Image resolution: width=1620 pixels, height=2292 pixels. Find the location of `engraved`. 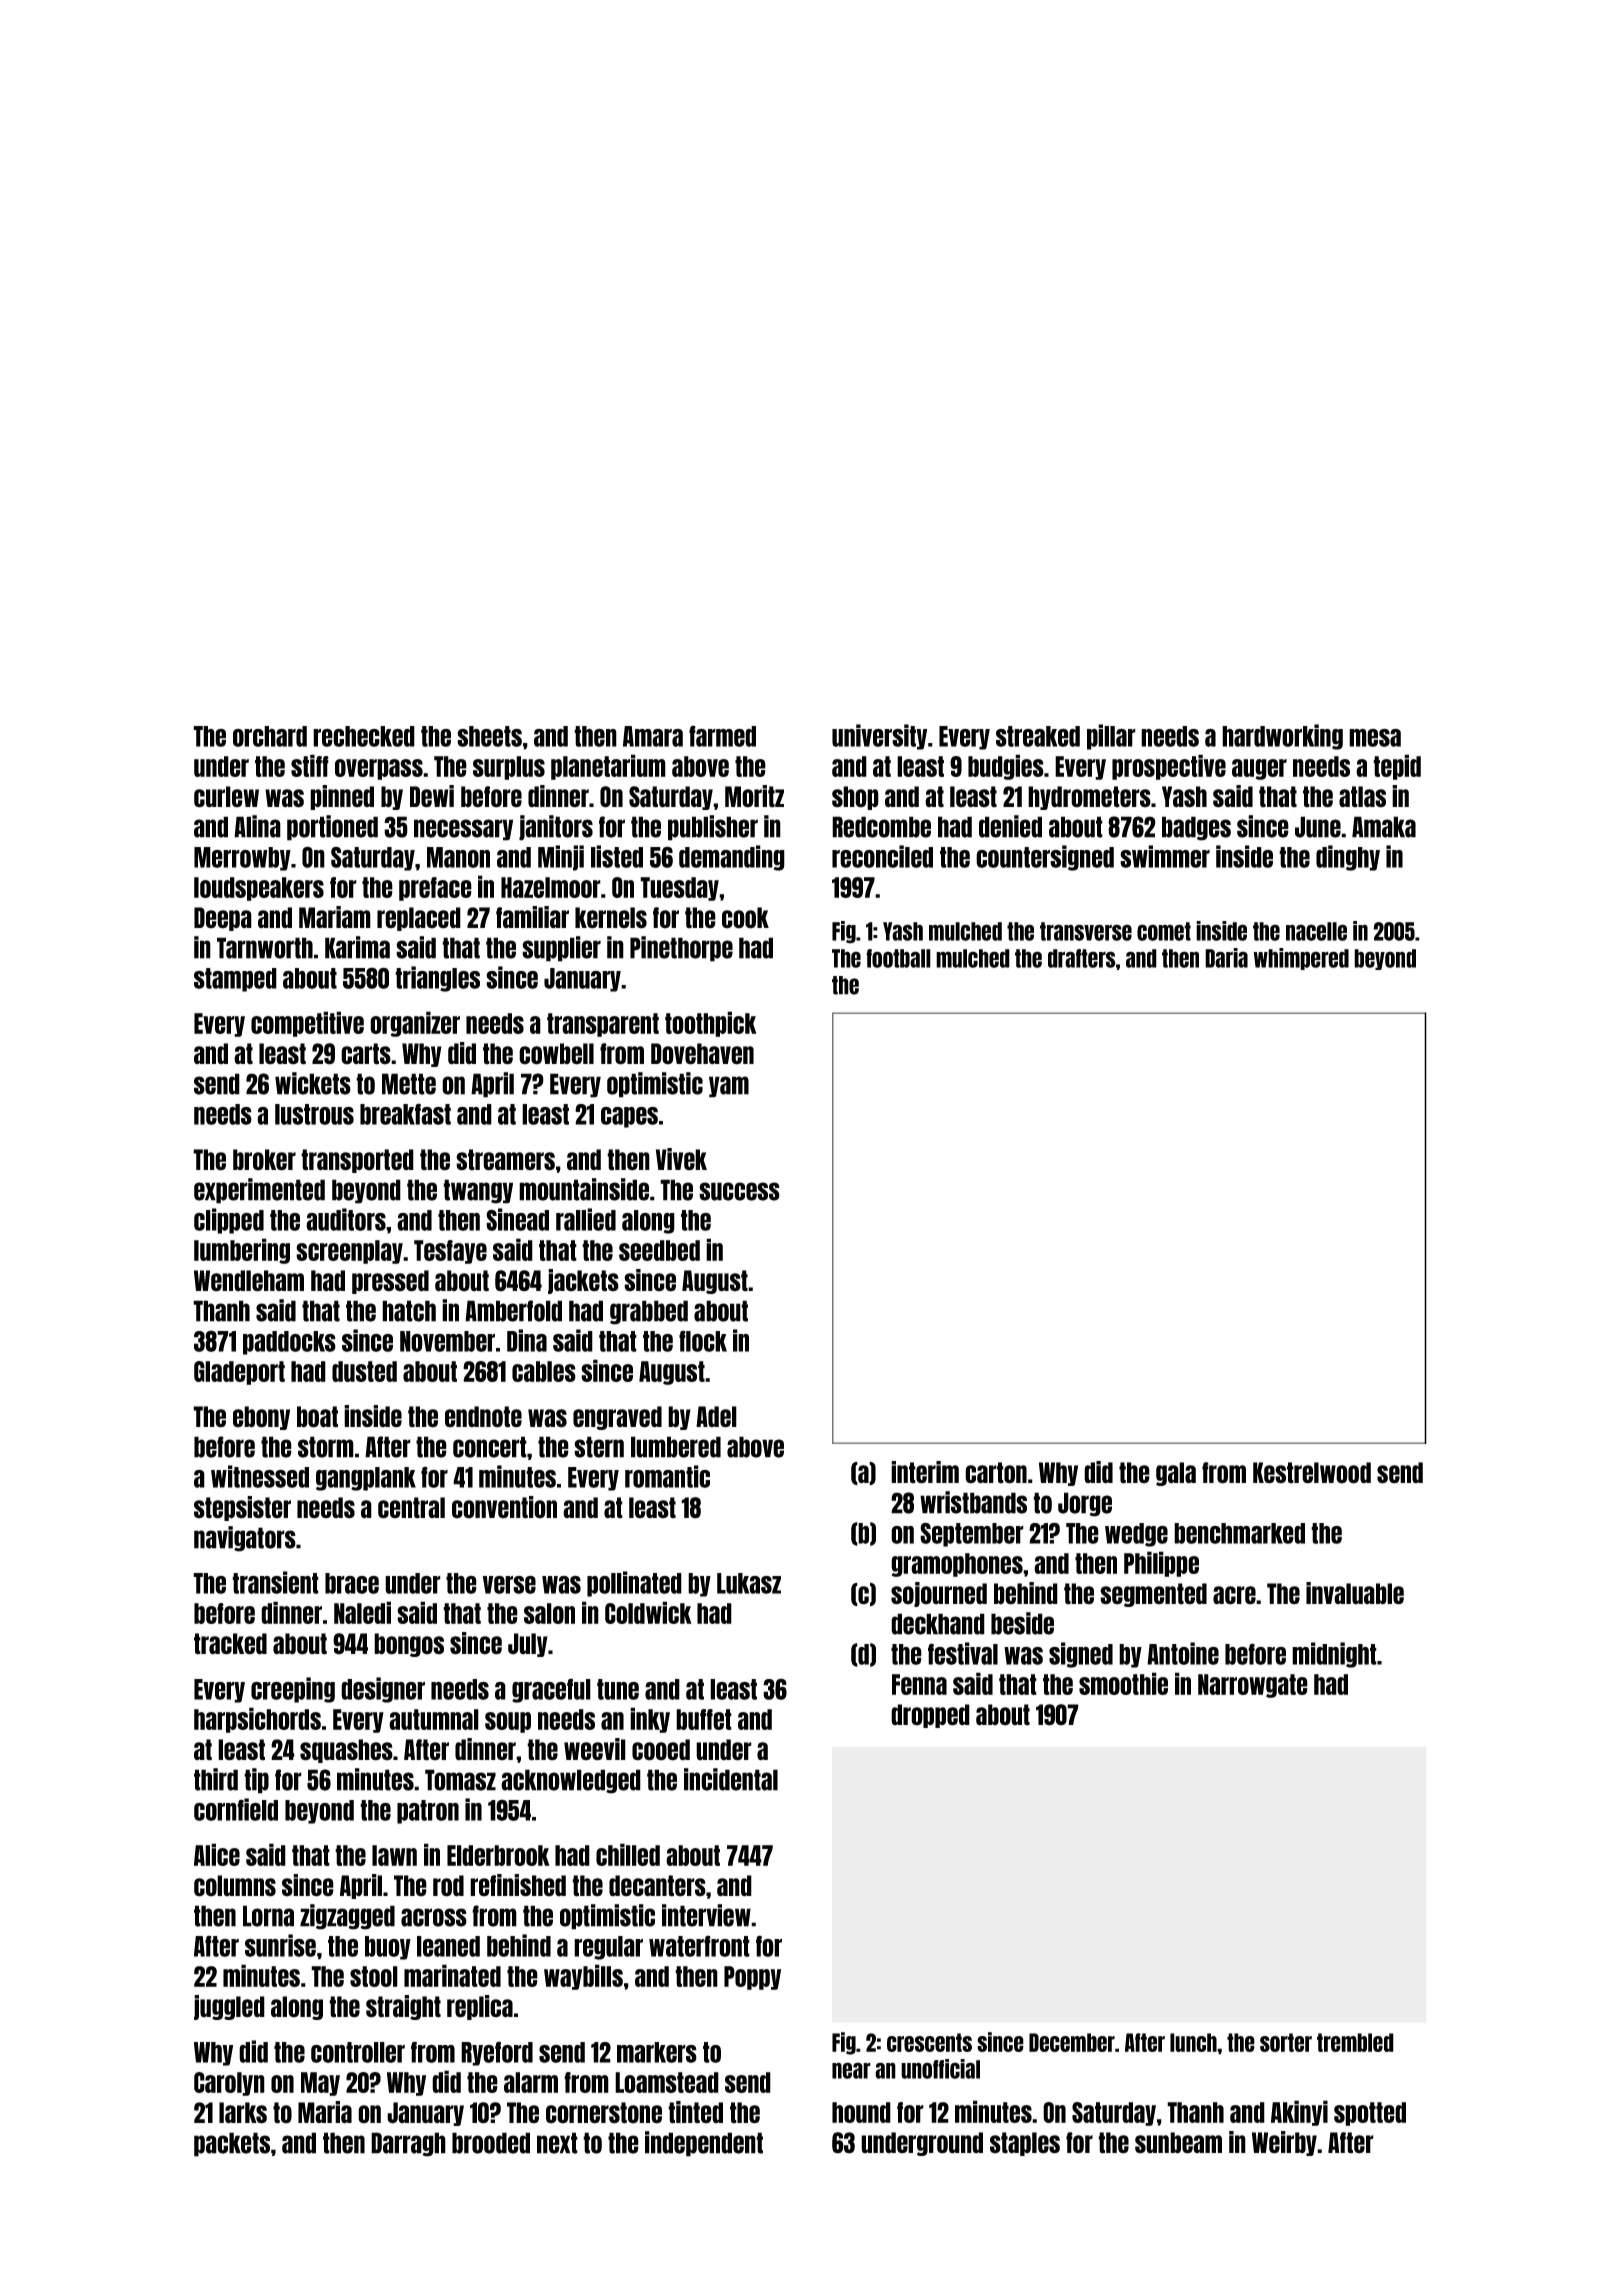

engraved is located at coordinates (617, 1418).
